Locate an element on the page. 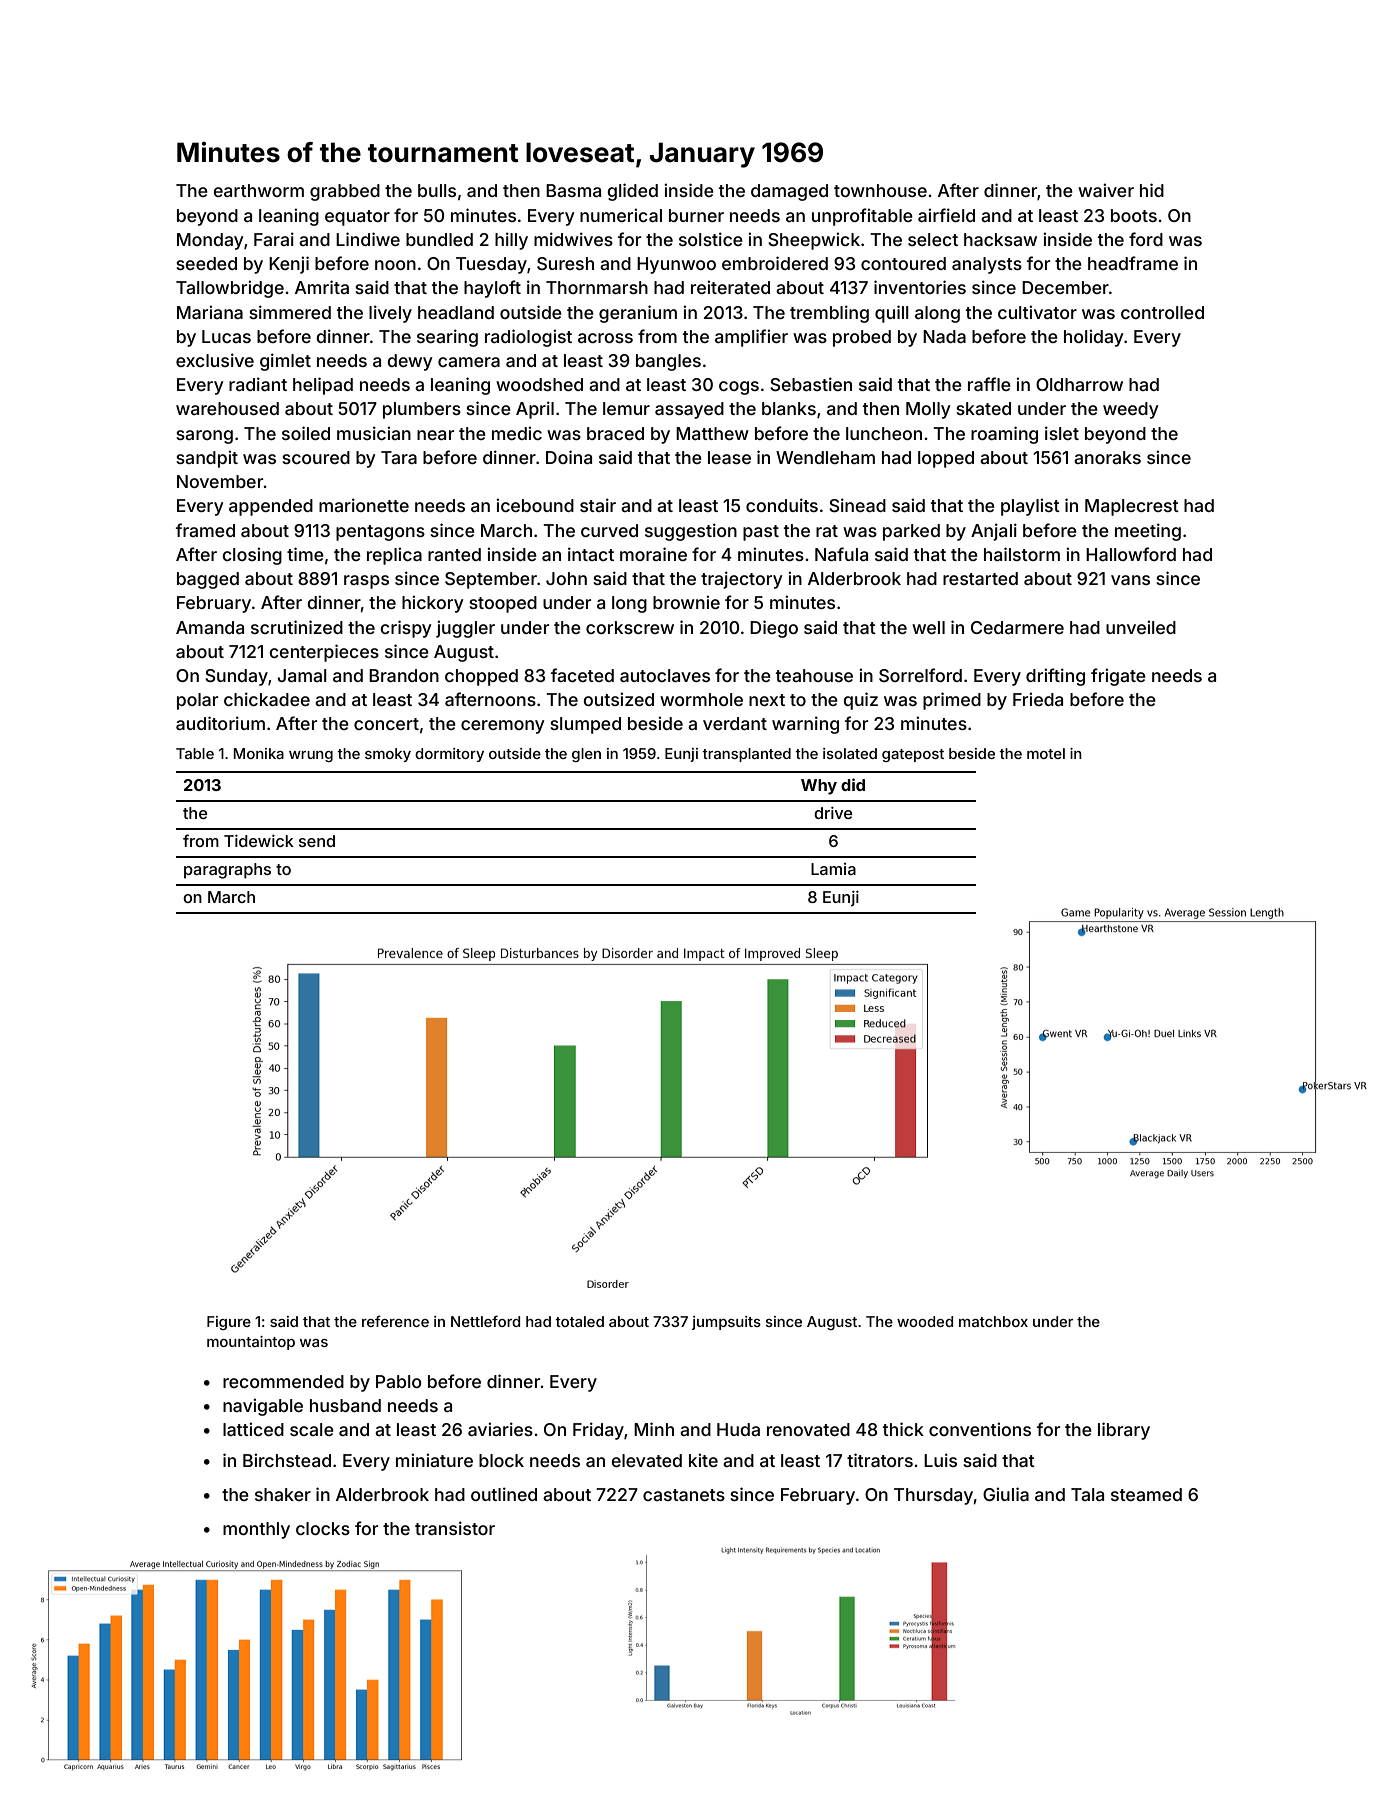 This page has width=1396, height=1807. bulls is located at coordinates (437, 190).
